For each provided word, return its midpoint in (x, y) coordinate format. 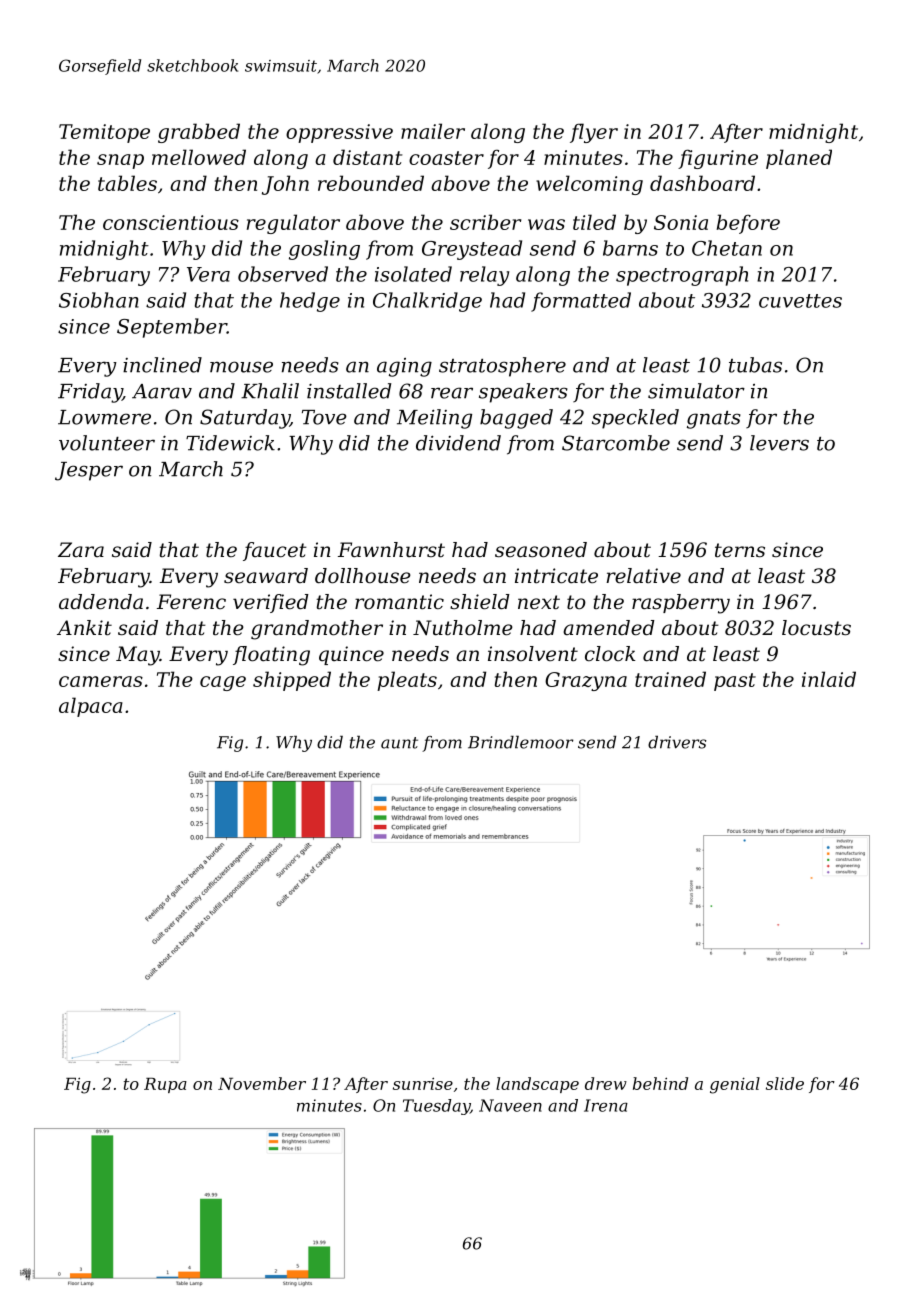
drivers (677, 742)
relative (643, 576)
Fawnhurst (391, 550)
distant (367, 157)
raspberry (681, 604)
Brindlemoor (521, 742)
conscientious (171, 222)
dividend (458, 443)
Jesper (89, 471)
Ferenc (191, 602)
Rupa (165, 1085)
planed (799, 159)
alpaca (91, 707)
